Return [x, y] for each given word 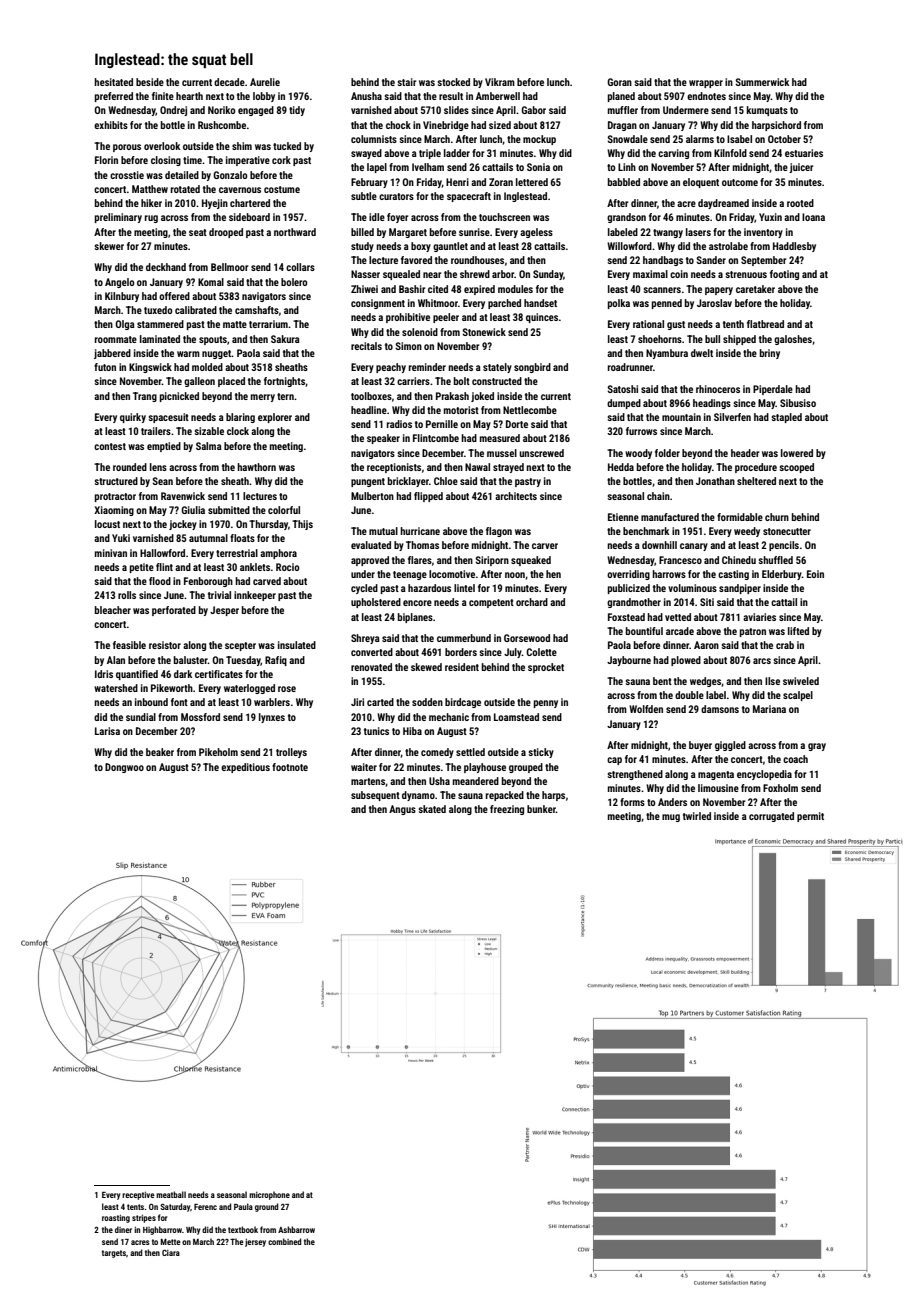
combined [284, 1241]
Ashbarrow [296, 1229]
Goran [619, 82]
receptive [138, 1195]
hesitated [113, 82]
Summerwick [762, 82]
